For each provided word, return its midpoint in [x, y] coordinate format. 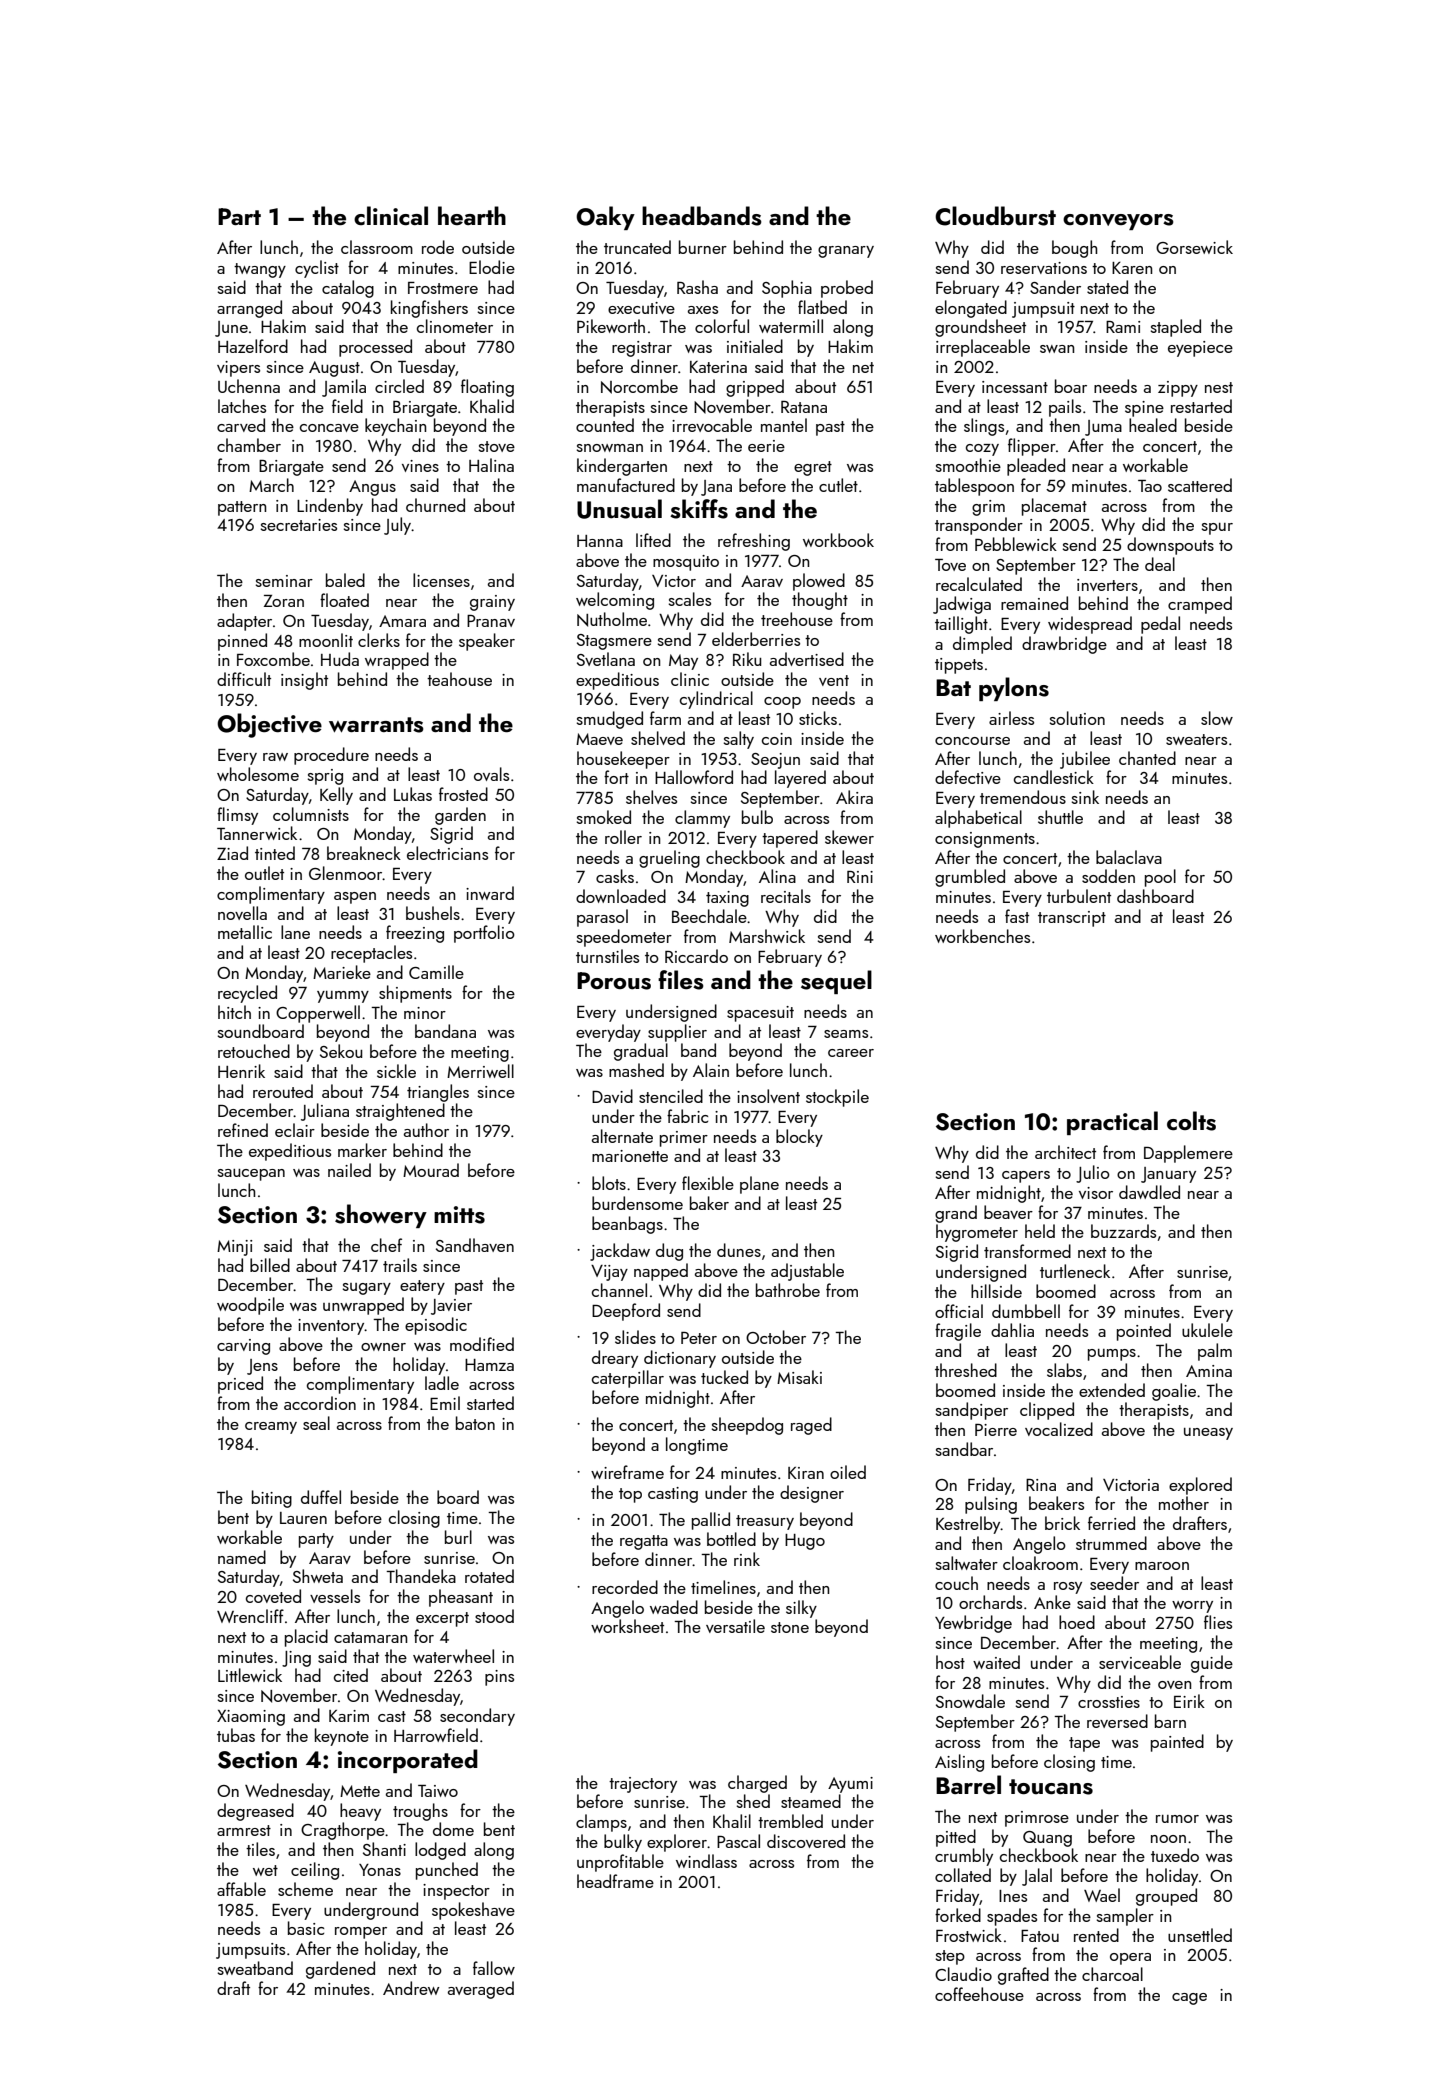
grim [988, 508]
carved [241, 425]
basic [306, 1928]
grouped [1166, 1897]
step [950, 1957]
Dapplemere [1188, 1154]
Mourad [431, 1170]
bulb [757, 817]
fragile [958, 1332]
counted [605, 425]
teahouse [459, 679]
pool [1160, 878]
